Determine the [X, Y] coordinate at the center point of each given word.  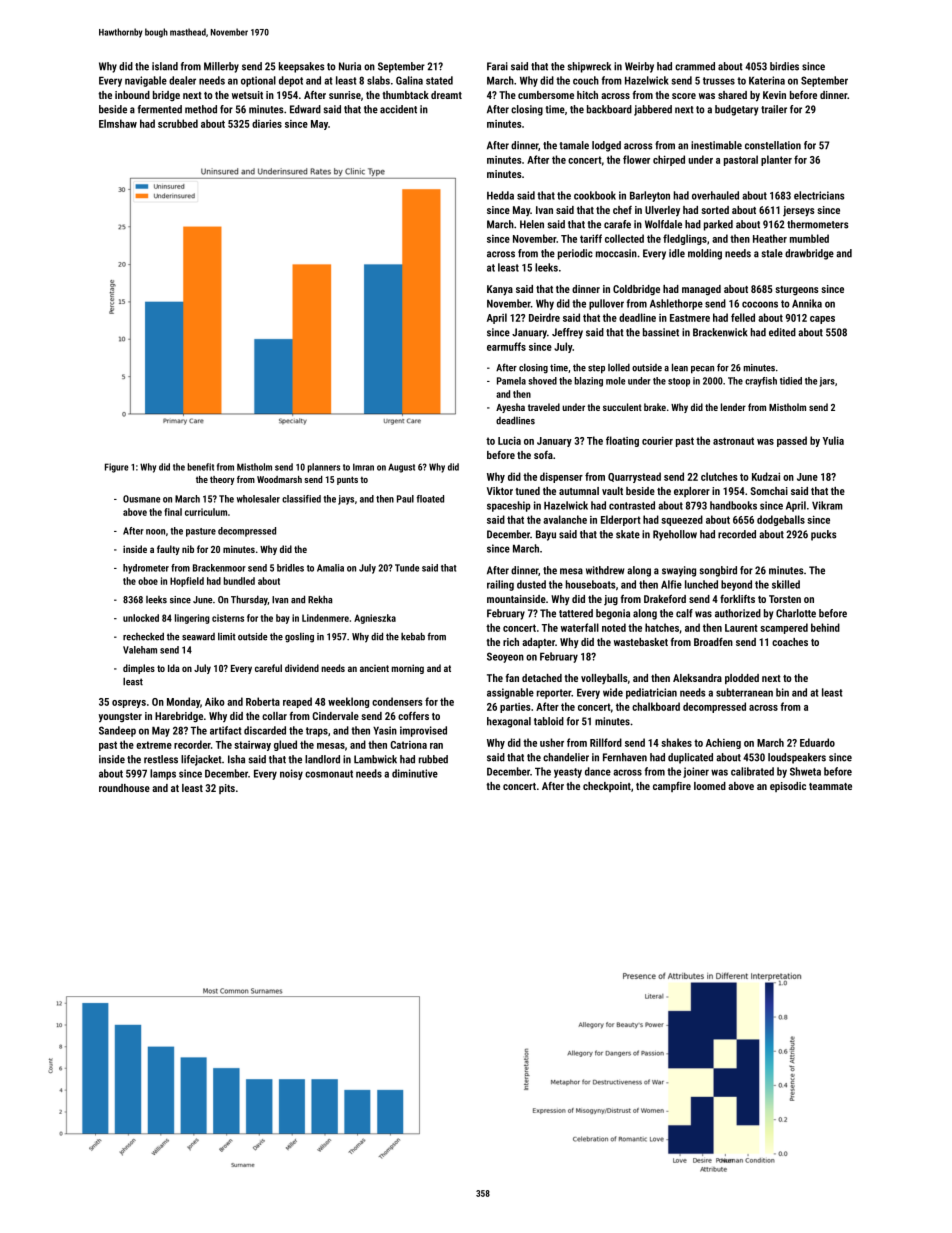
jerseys [799, 211]
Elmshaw [118, 123]
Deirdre [544, 317]
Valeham [140, 650]
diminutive [415, 773]
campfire [672, 786]
